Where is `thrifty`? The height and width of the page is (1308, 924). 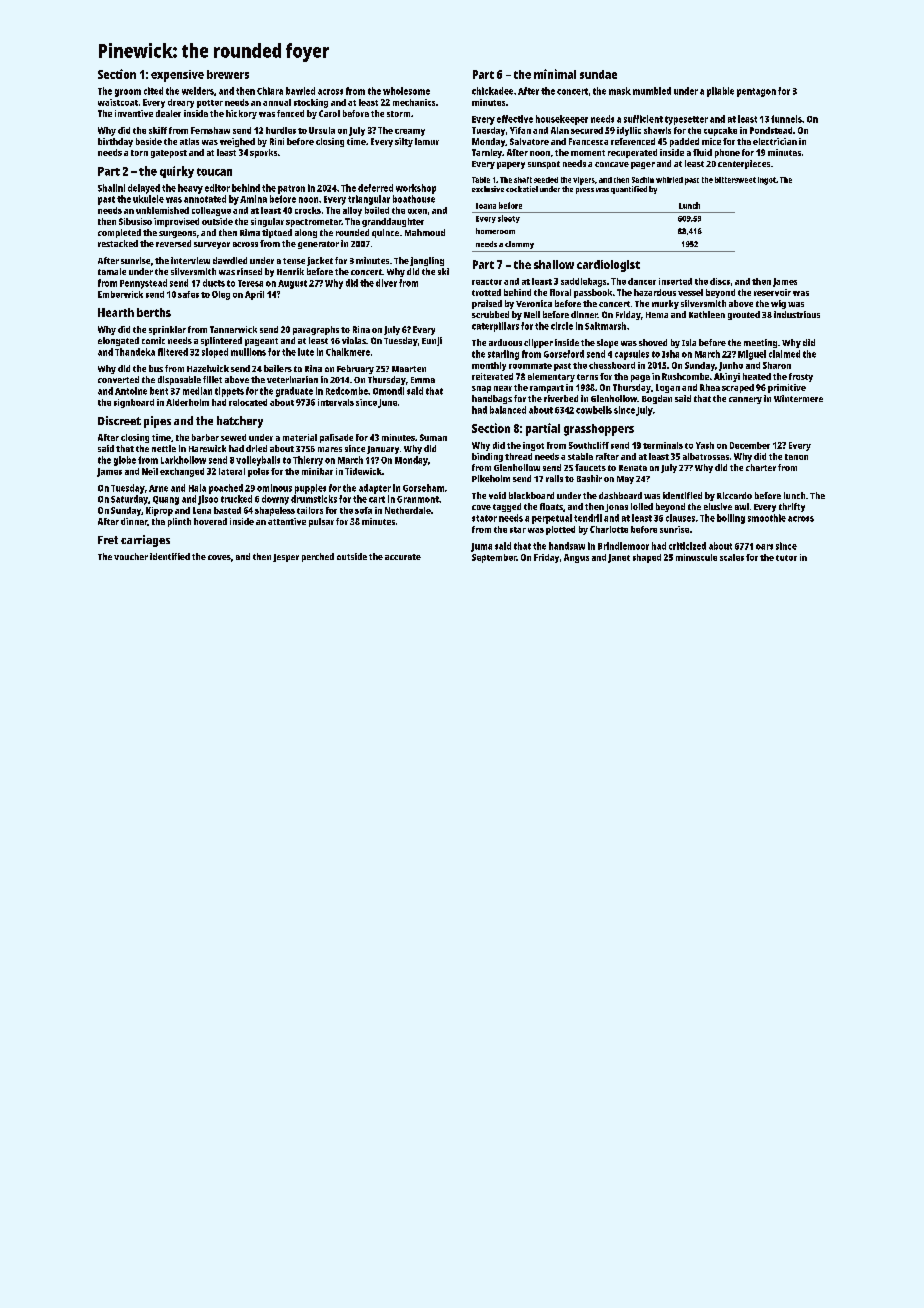
thrifty is located at coordinates (792, 507).
